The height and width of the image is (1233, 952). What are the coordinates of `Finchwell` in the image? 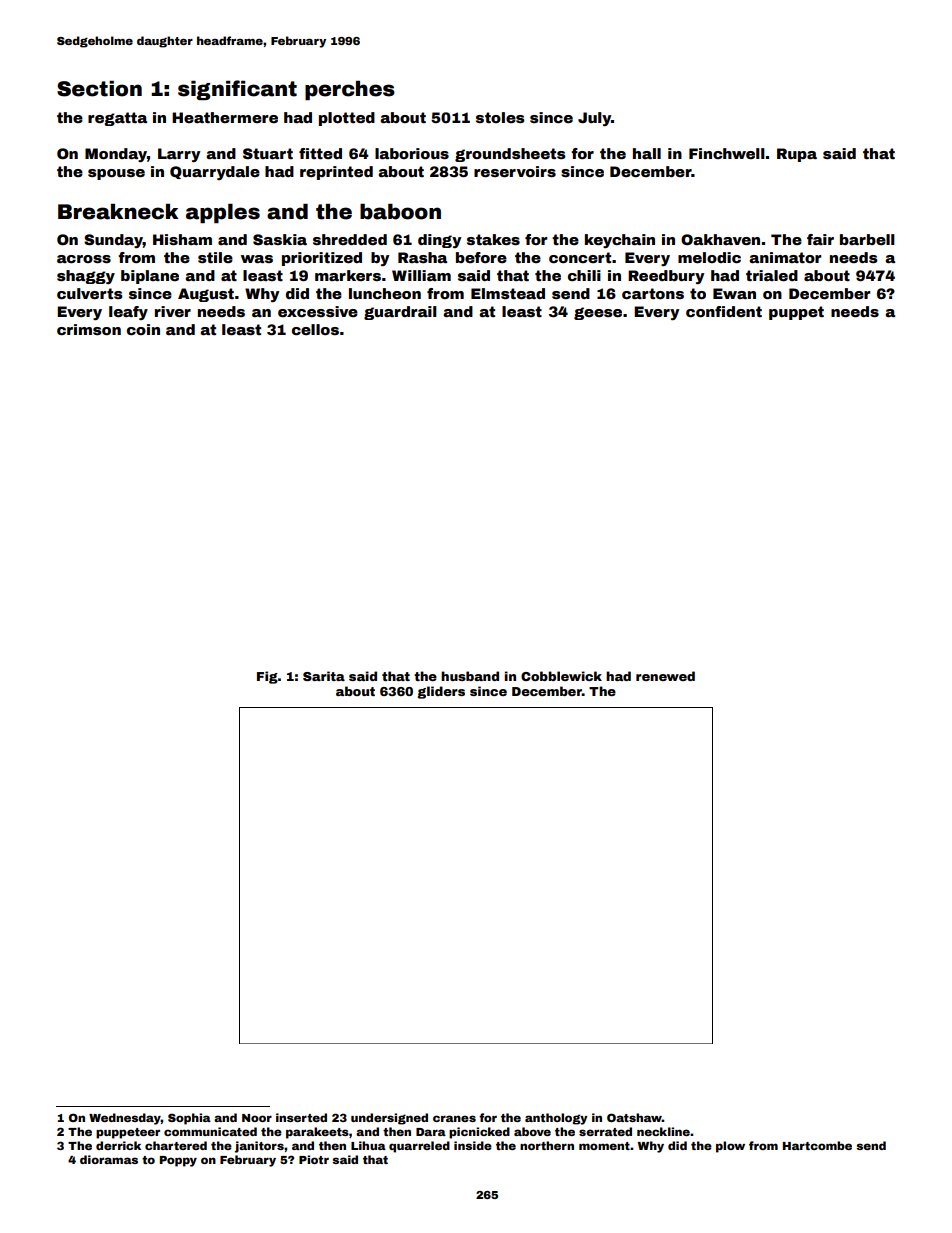 It's located at (727, 153).
